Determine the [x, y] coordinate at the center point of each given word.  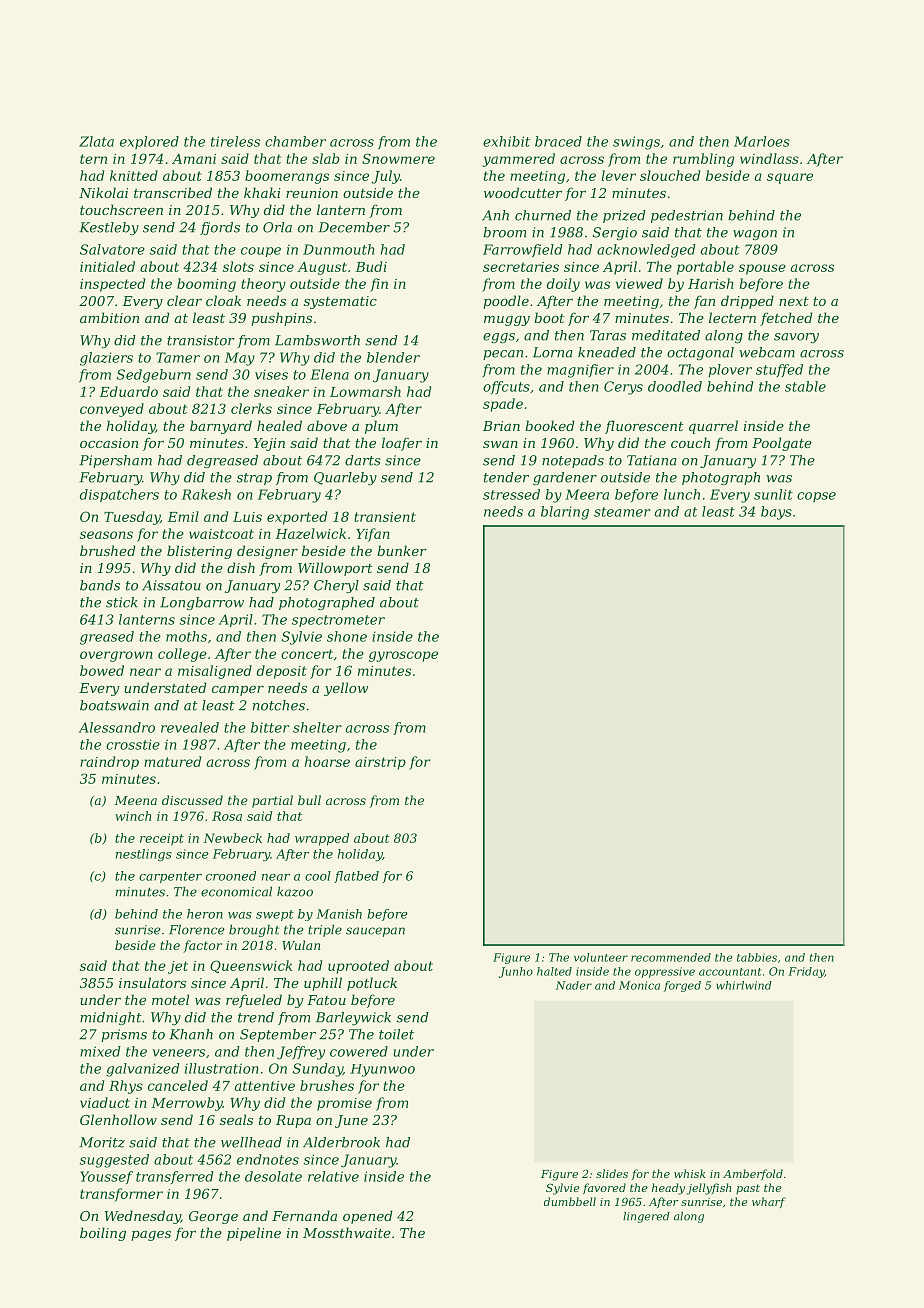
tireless [235, 141]
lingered [646, 1217]
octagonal [700, 353]
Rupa [293, 1121]
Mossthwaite [347, 1232]
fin [379, 285]
